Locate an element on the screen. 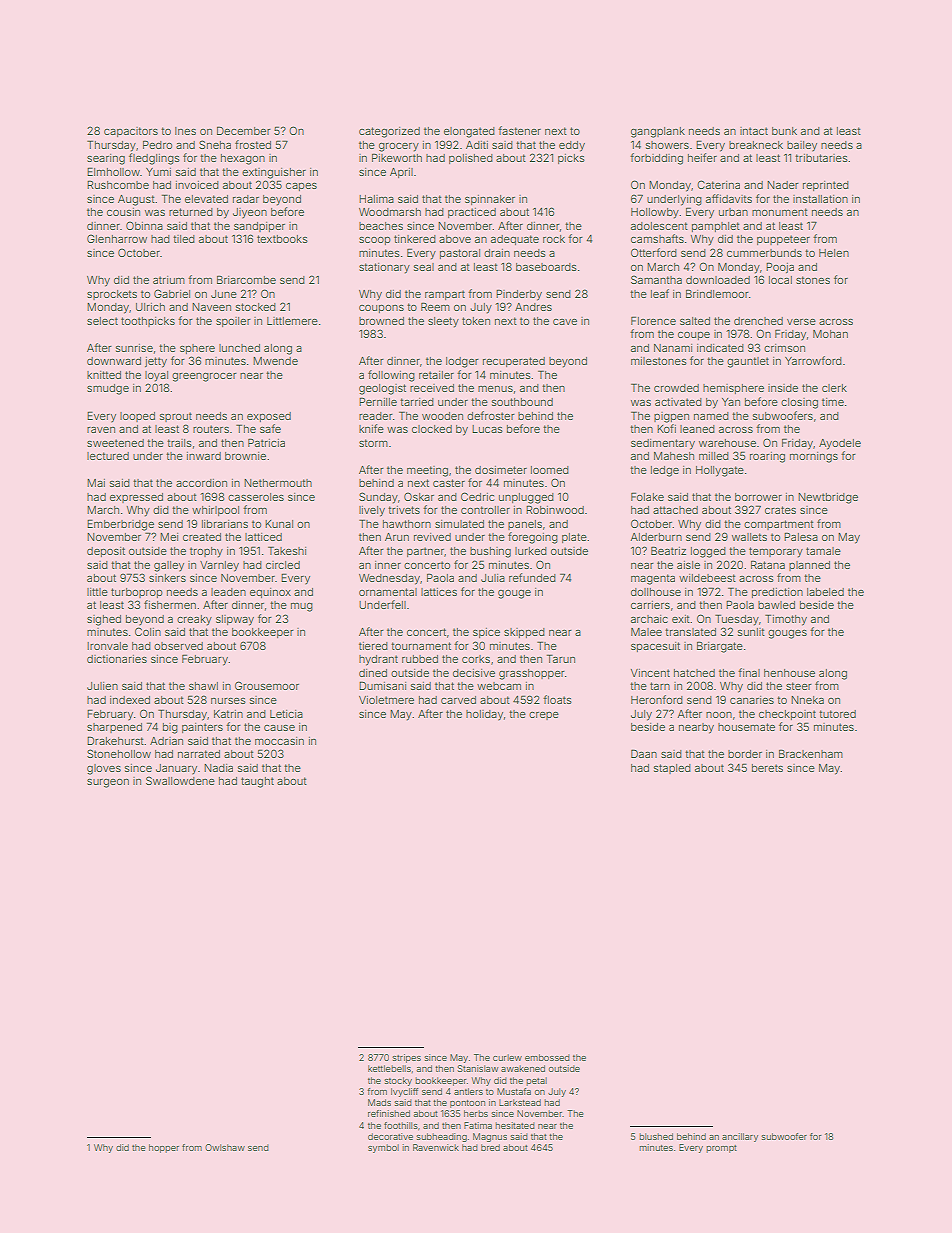 This screenshot has width=952, height=1233. atrium is located at coordinates (169, 280).
